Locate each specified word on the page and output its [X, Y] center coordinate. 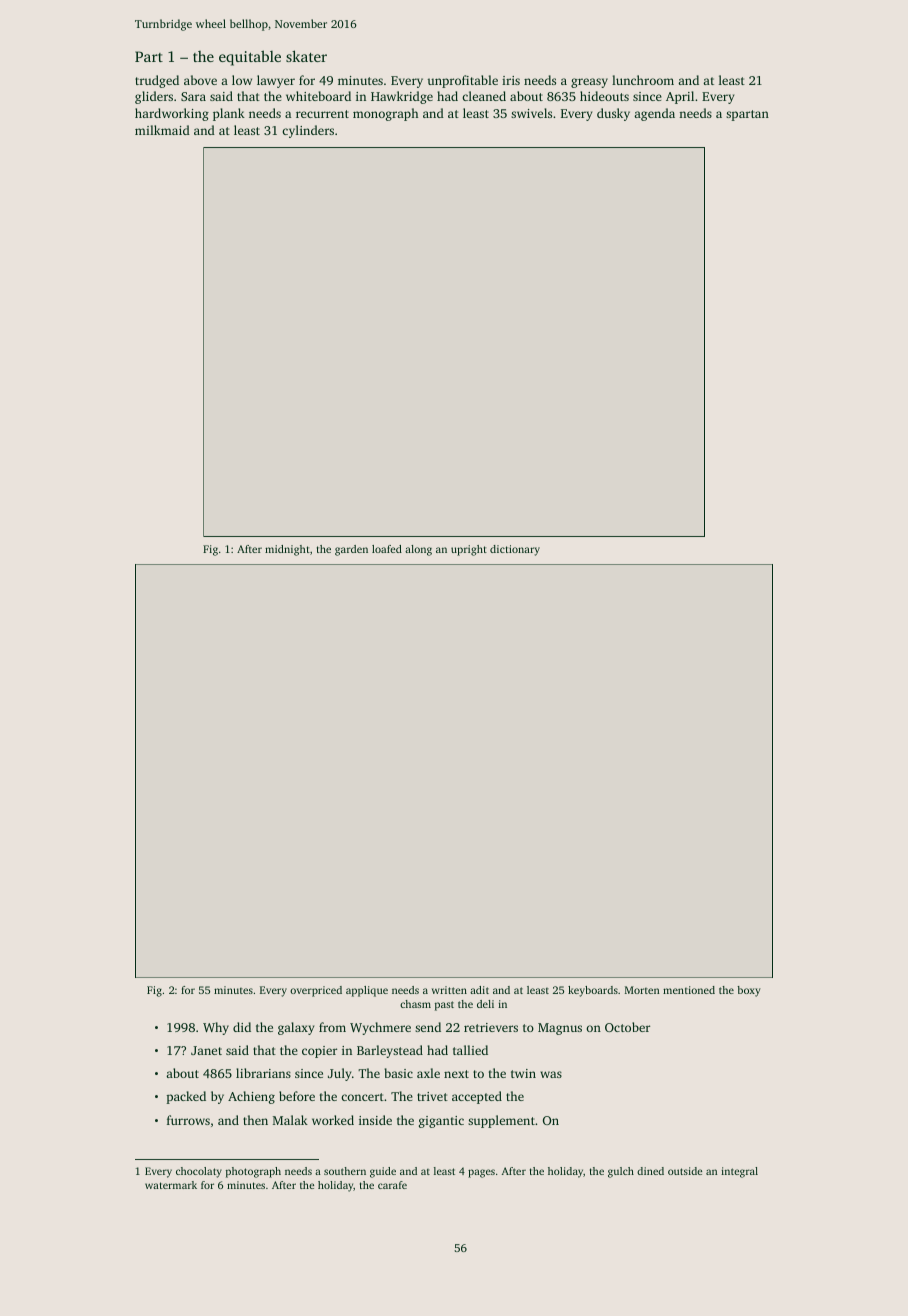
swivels [531, 113]
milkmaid [162, 130]
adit [479, 990]
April [680, 97]
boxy [749, 991]
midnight [287, 550]
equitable [250, 58]
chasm [415, 1004]
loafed [387, 549]
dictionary [515, 550]
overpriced [316, 991]
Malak [290, 1120]
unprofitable [463, 81]
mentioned [689, 990]
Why [216, 1028]
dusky [613, 114]
